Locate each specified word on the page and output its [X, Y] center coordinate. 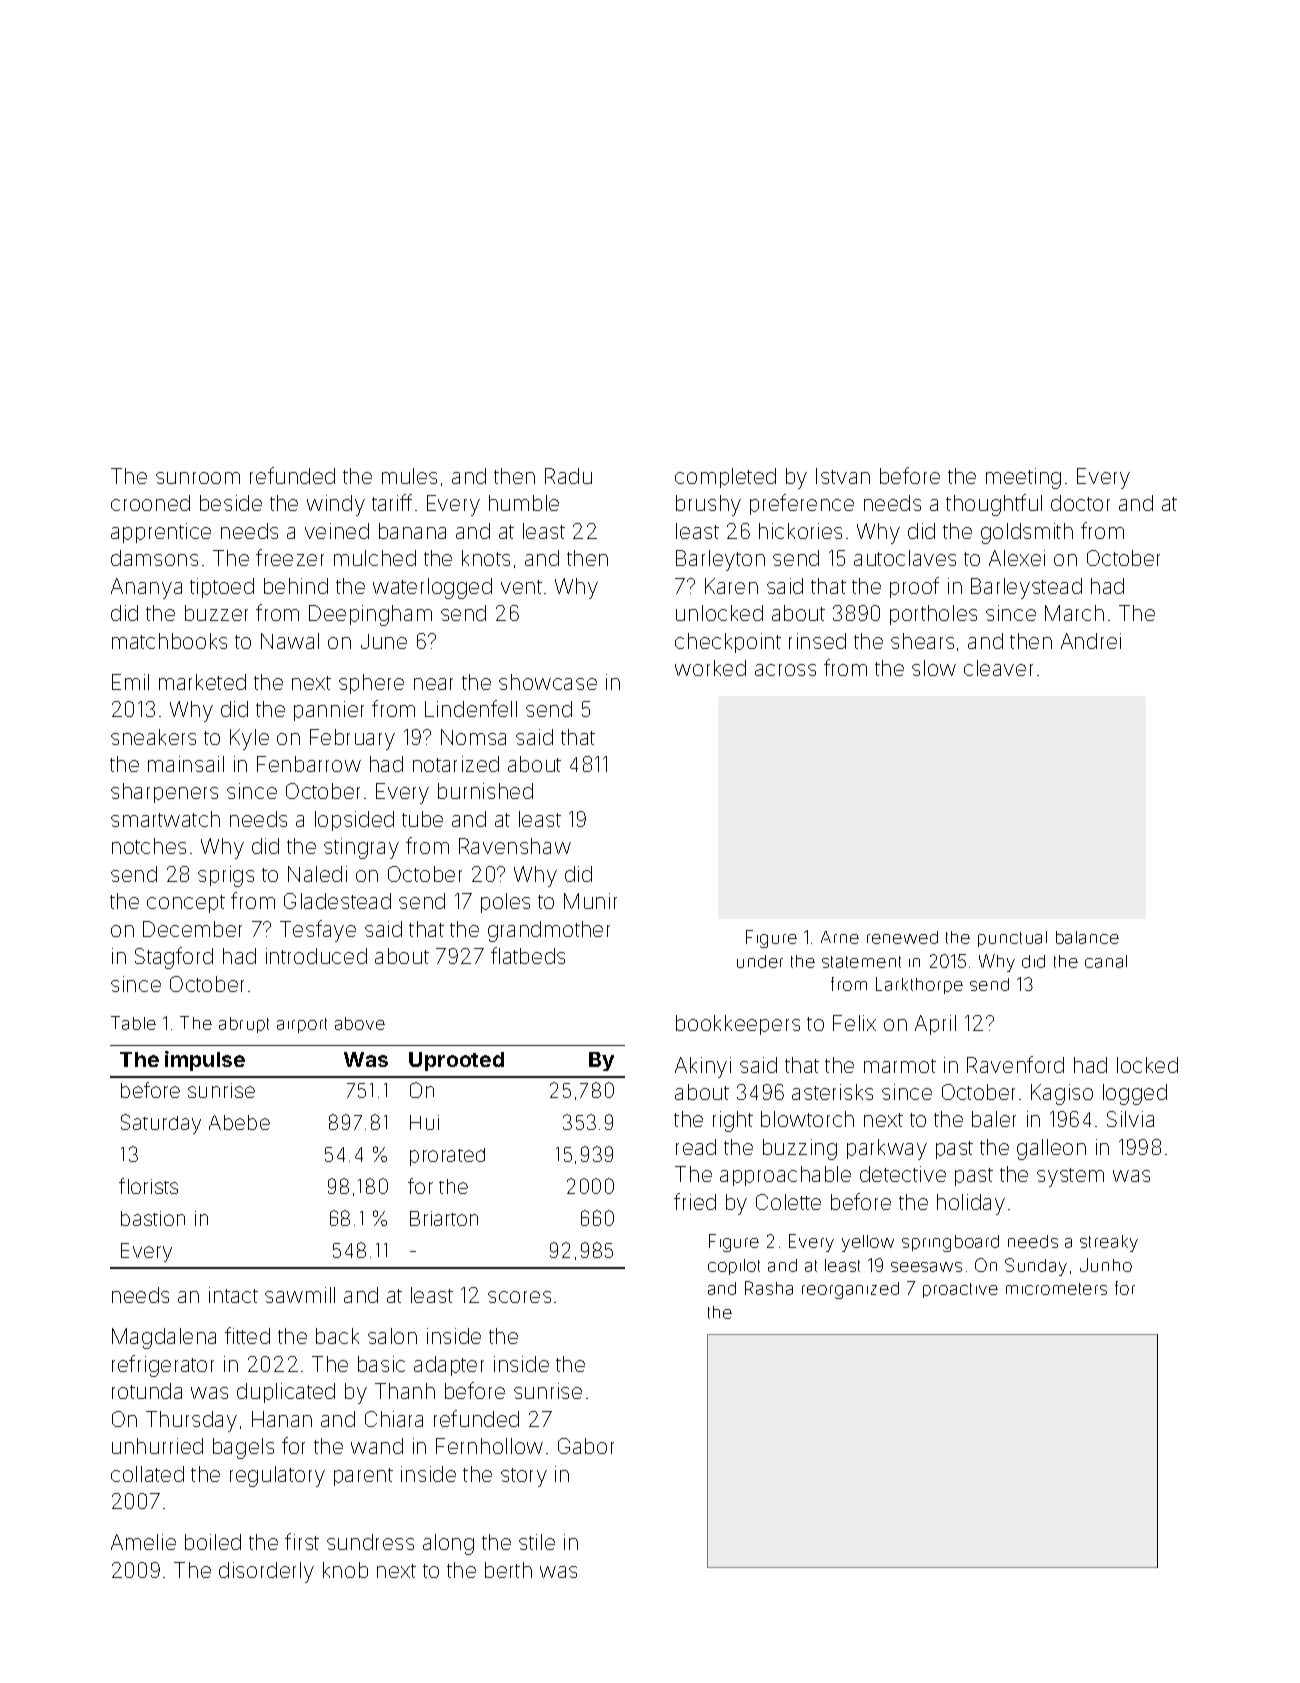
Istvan [843, 476]
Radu [568, 476]
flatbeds [528, 955]
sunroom [198, 478]
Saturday [161, 1124]
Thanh [405, 1391]
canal [1106, 961]
